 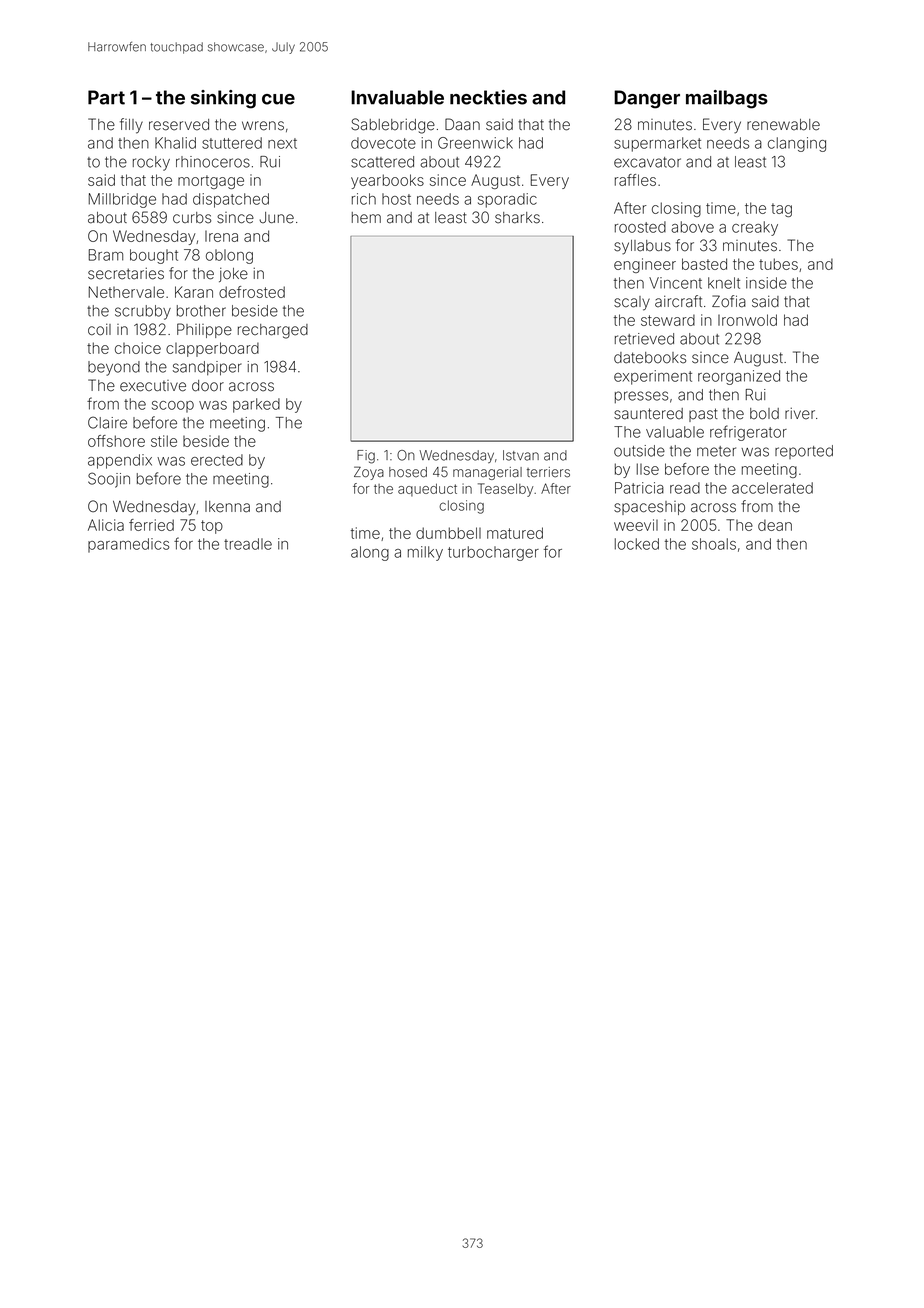 I want to click on sinking, so click(x=223, y=99).
